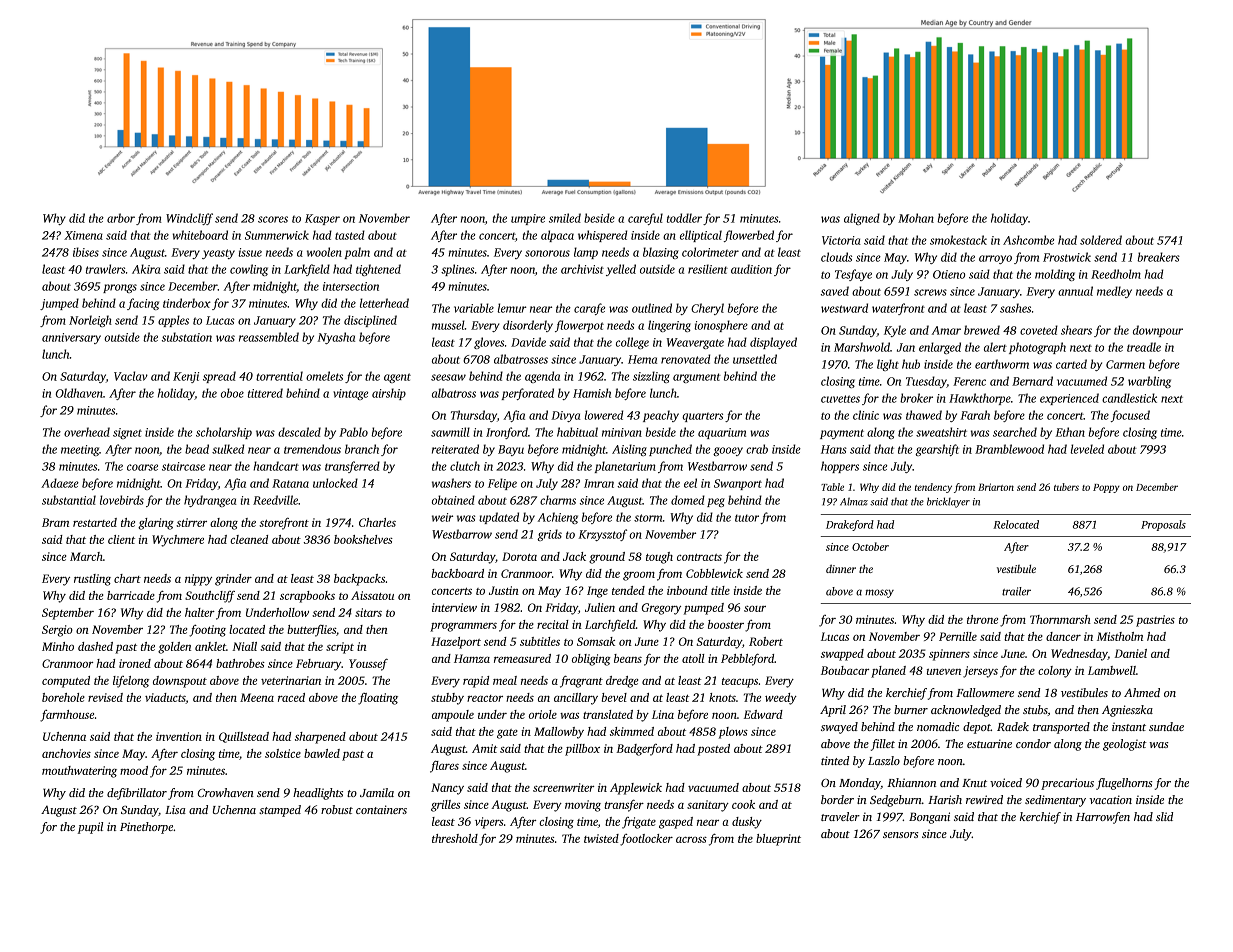 Image resolution: width=1233 pixels, height=952 pixels. What do you see at coordinates (1039, 330) in the screenshot?
I see `coveted` at bounding box center [1039, 330].
